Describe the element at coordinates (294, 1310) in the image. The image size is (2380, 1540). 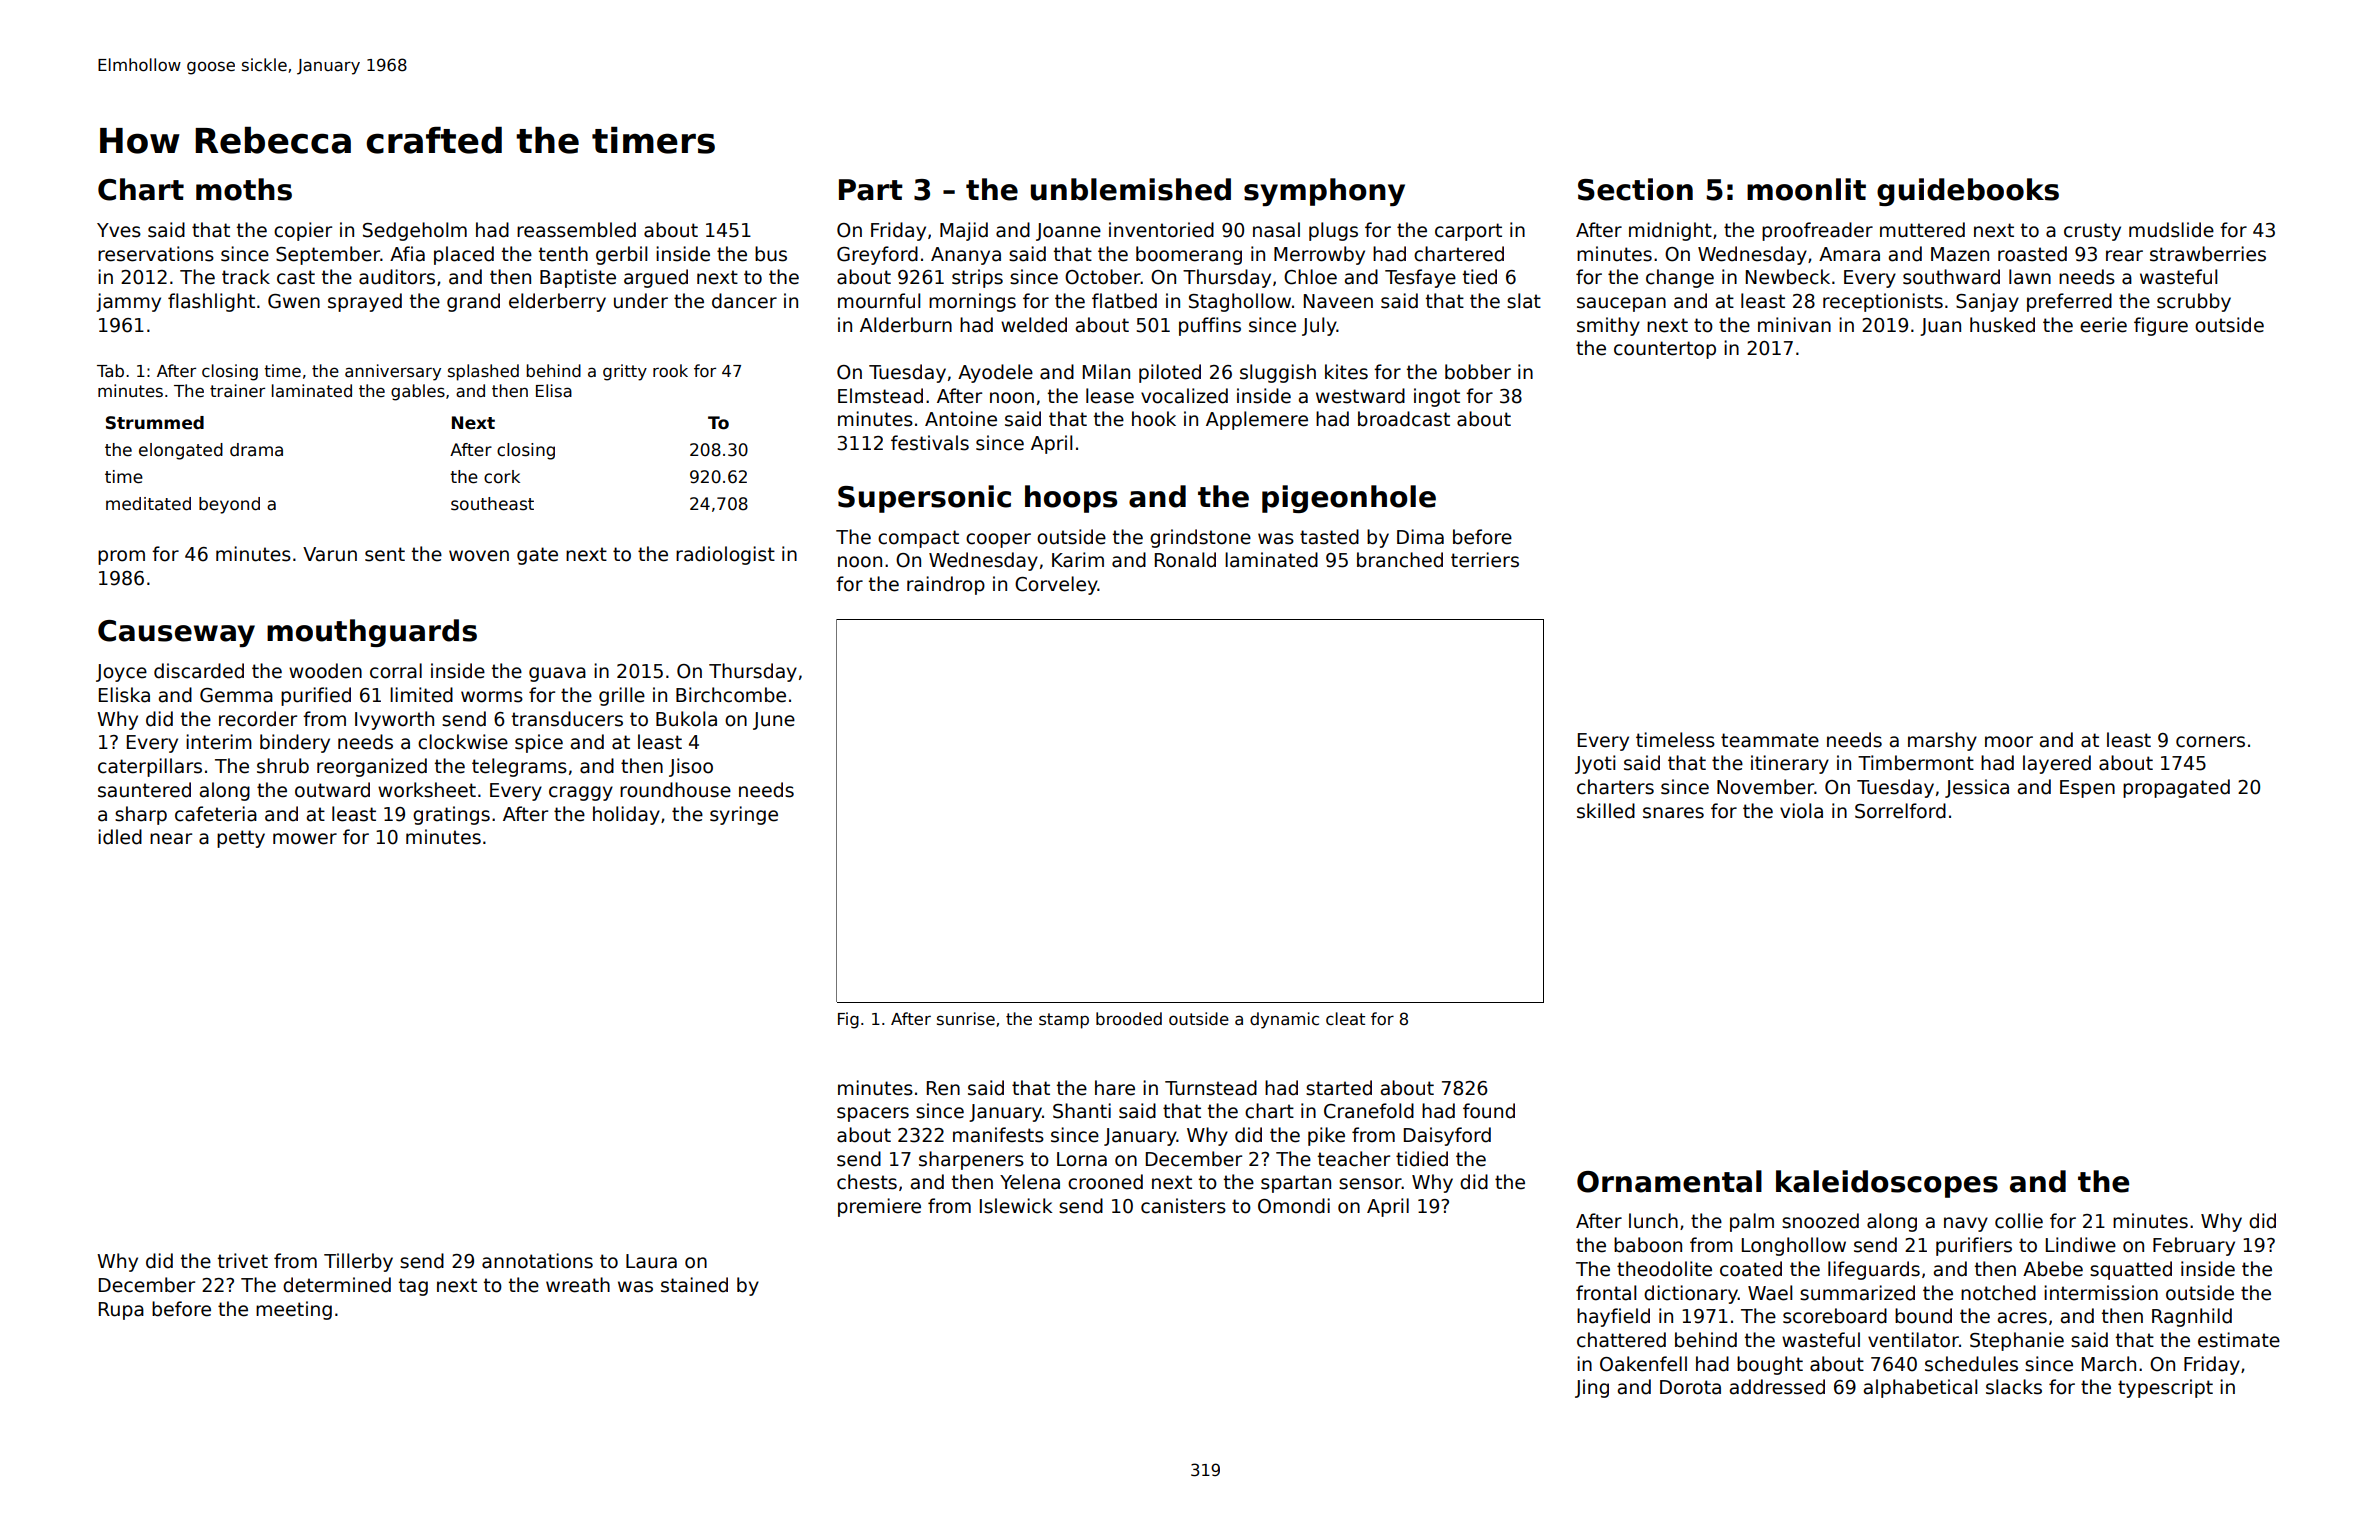
I see `meeting` at that location.
